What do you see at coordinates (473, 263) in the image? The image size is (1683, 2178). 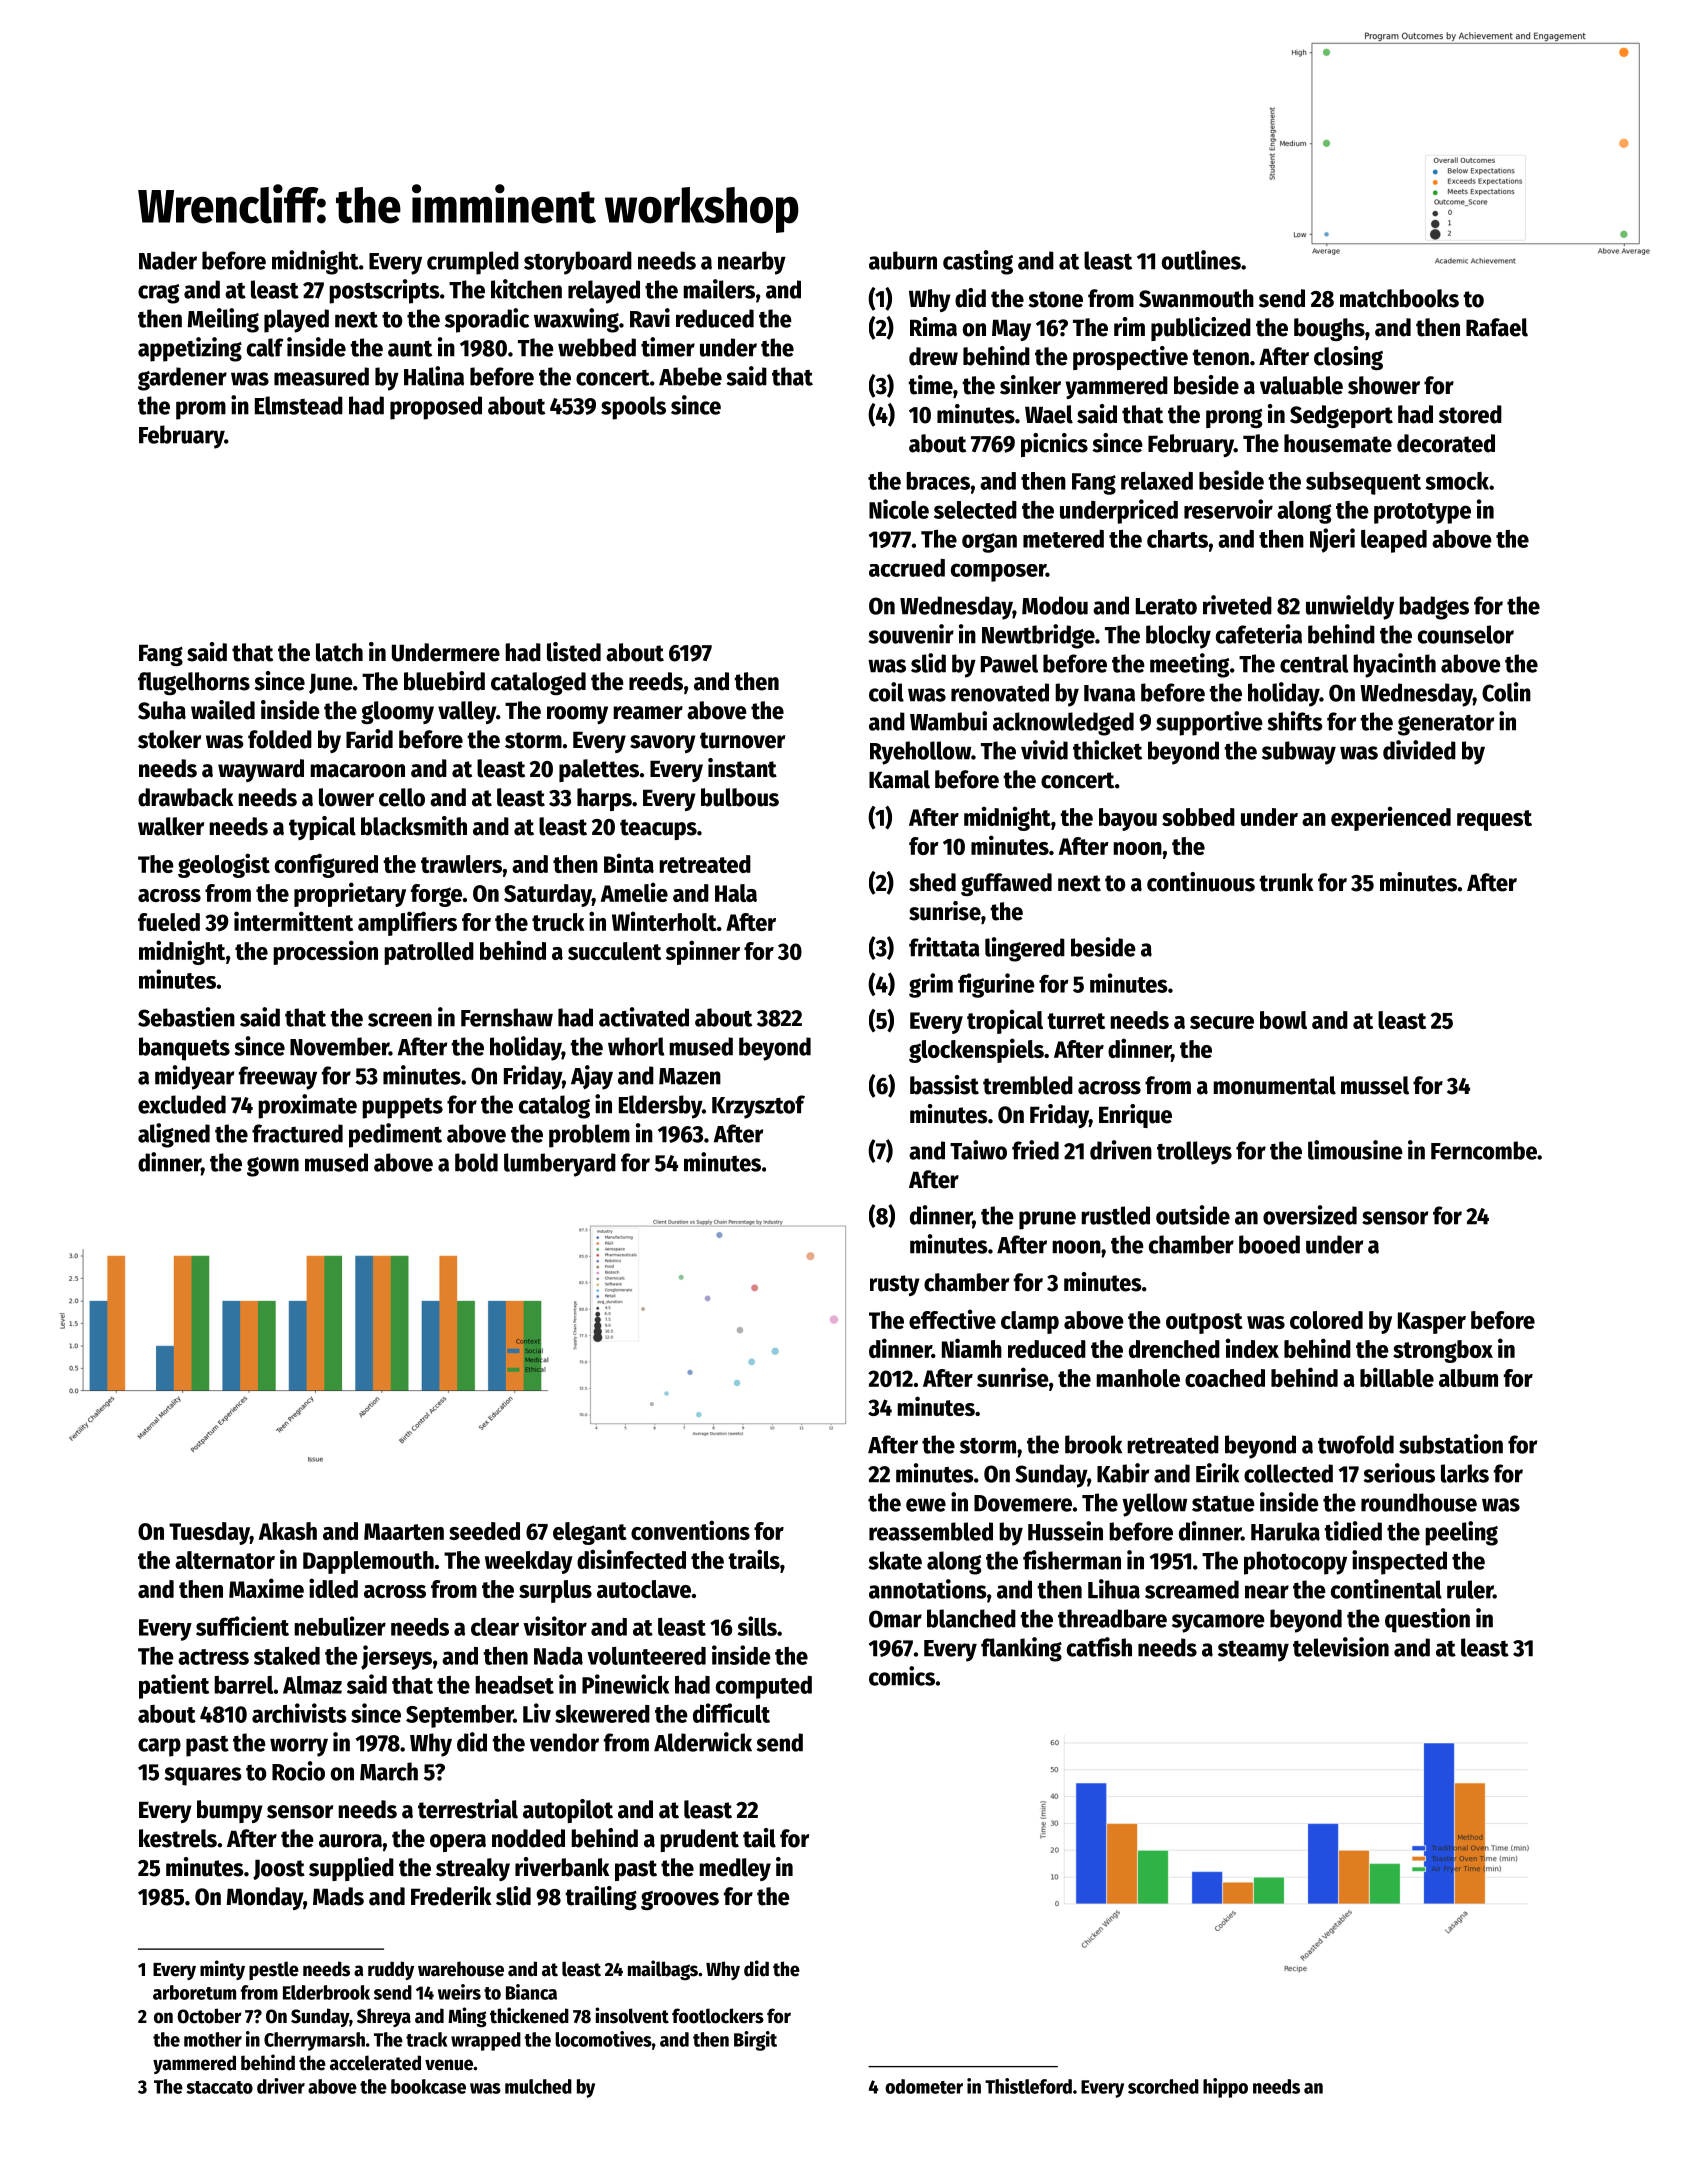 I see `crumpled` at bounding box center [473, 263].
